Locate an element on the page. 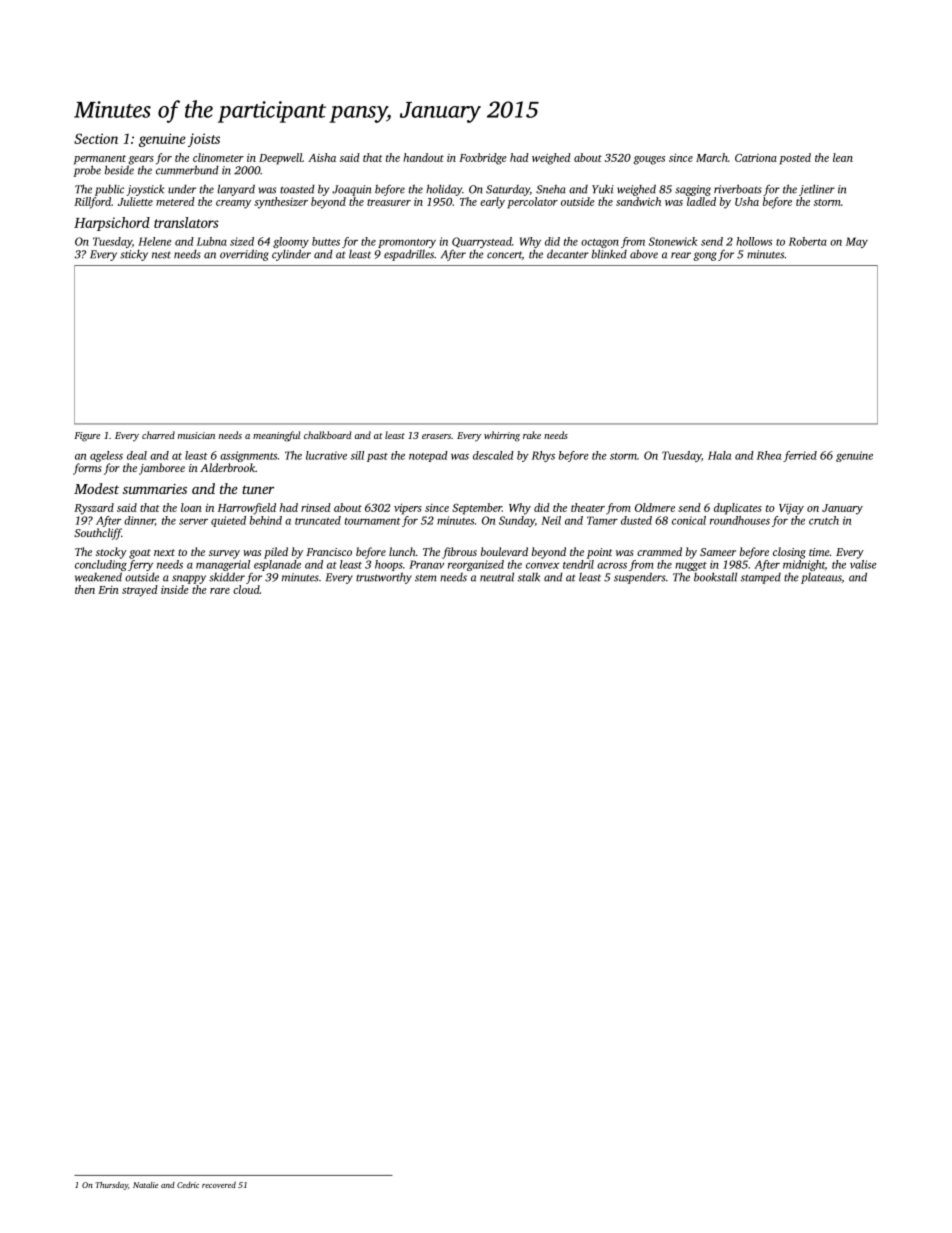 The image size is (952, 1233). rare is located at coordinates (220, 591).
